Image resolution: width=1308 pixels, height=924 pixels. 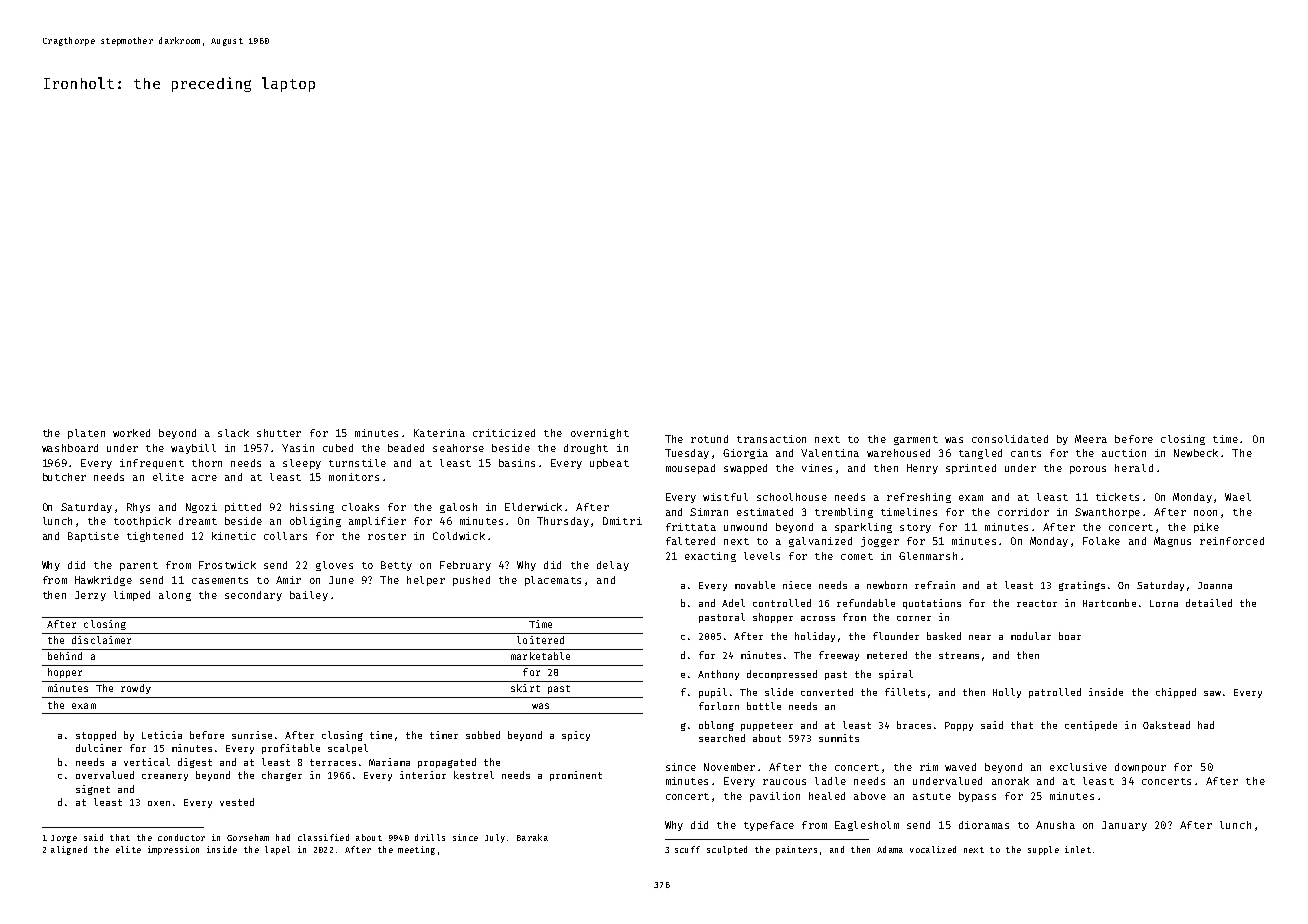 What do you see at coordinates (722, 738) in the page?
I see `searched` at bounding box center [722, 738].
